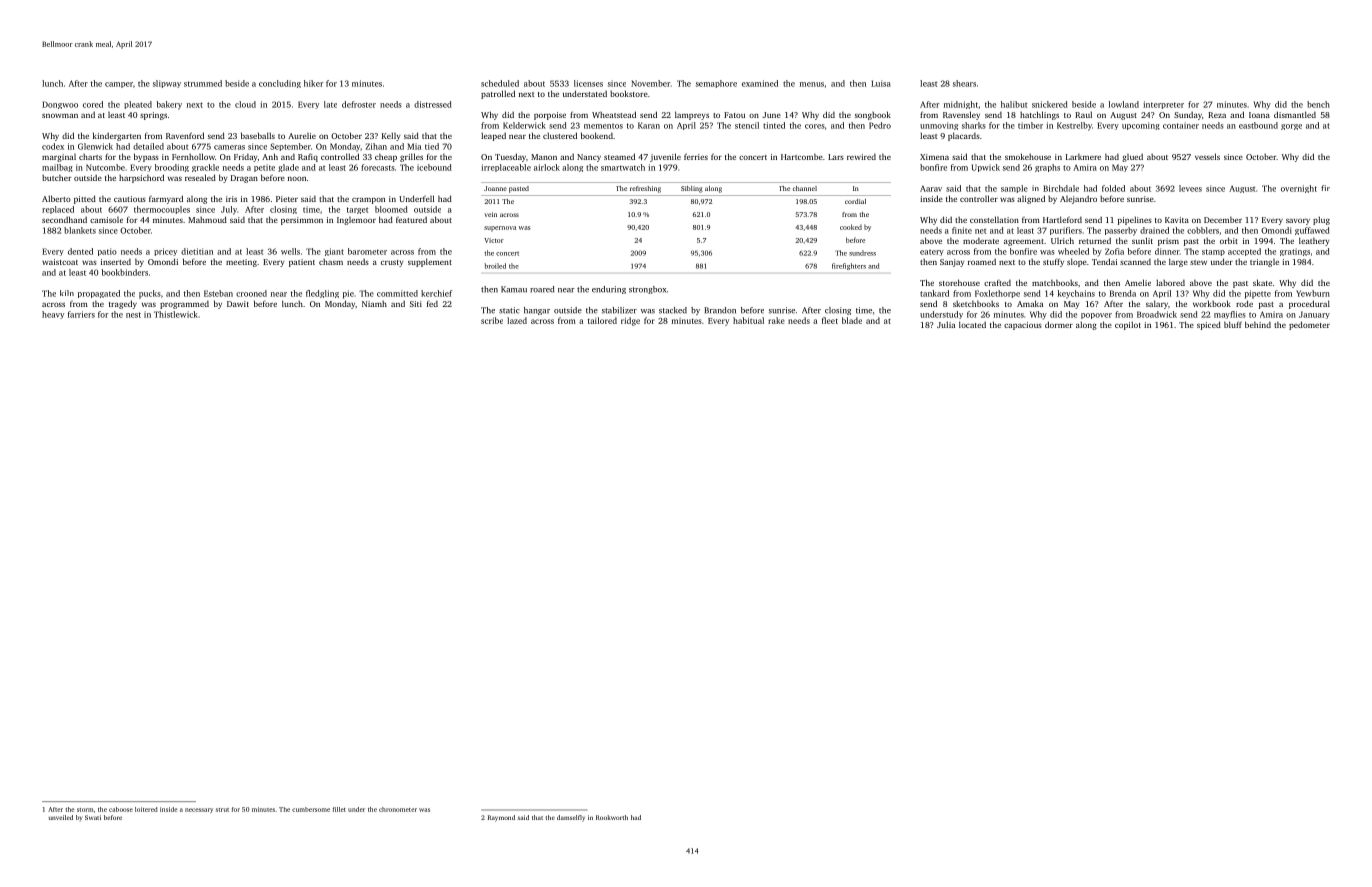 Image resolution: width=1372 pixels, height=887 pixels. Describe the element at coordinates (280, 84) in the screenshot. I see `concluding` at that location.
